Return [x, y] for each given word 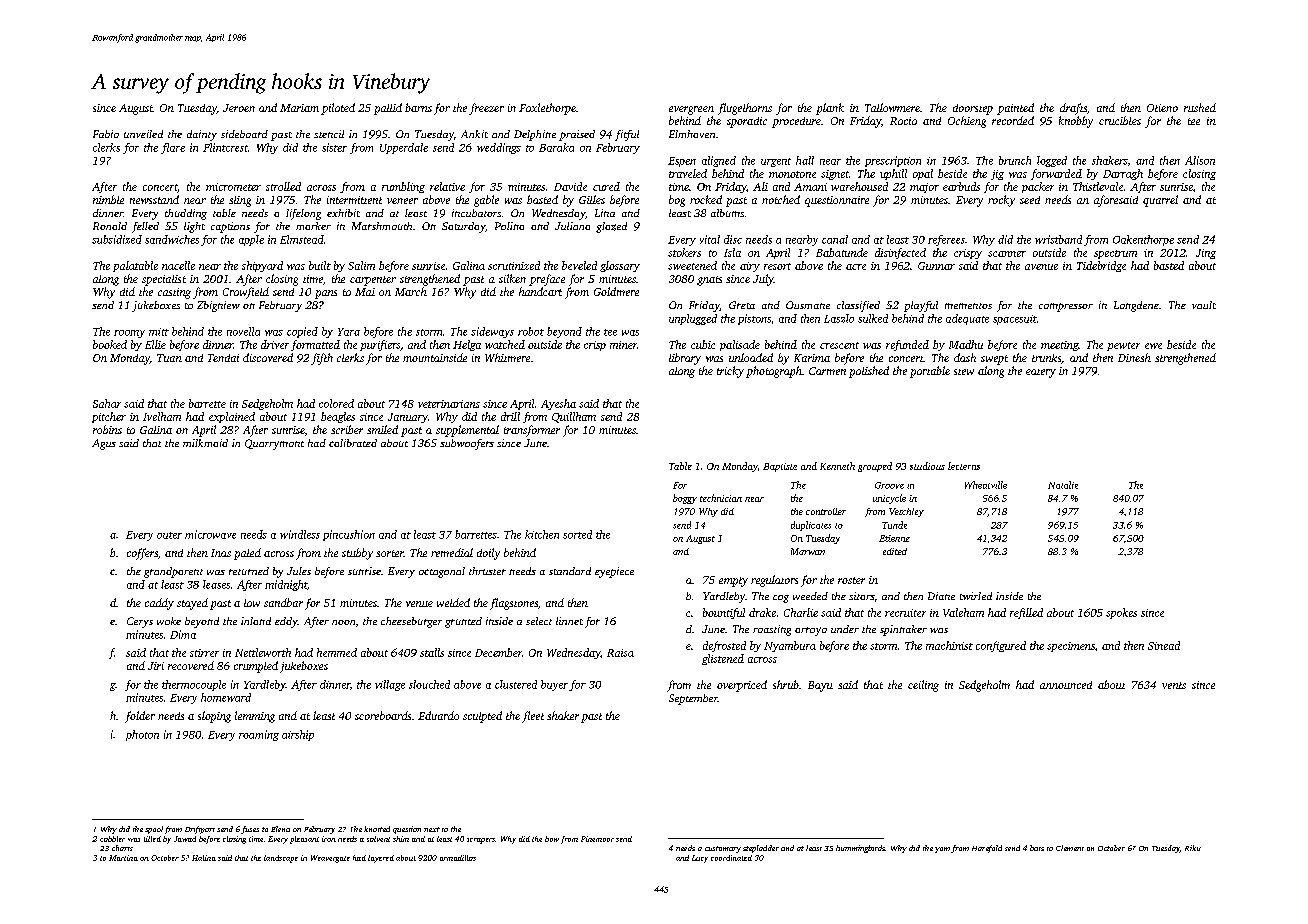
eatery [1041, 373]
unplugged [693, 319]
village [390, 685]
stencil [329, 134]
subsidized [117, 239]
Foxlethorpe [547, 109]
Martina [123, 858]
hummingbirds [860, 849]
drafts [1073, 109]
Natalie [1063, 485]
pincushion [349, 535]
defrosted [724, 646]
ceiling [923, 686]
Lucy [700, 859]
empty [733, 582]
